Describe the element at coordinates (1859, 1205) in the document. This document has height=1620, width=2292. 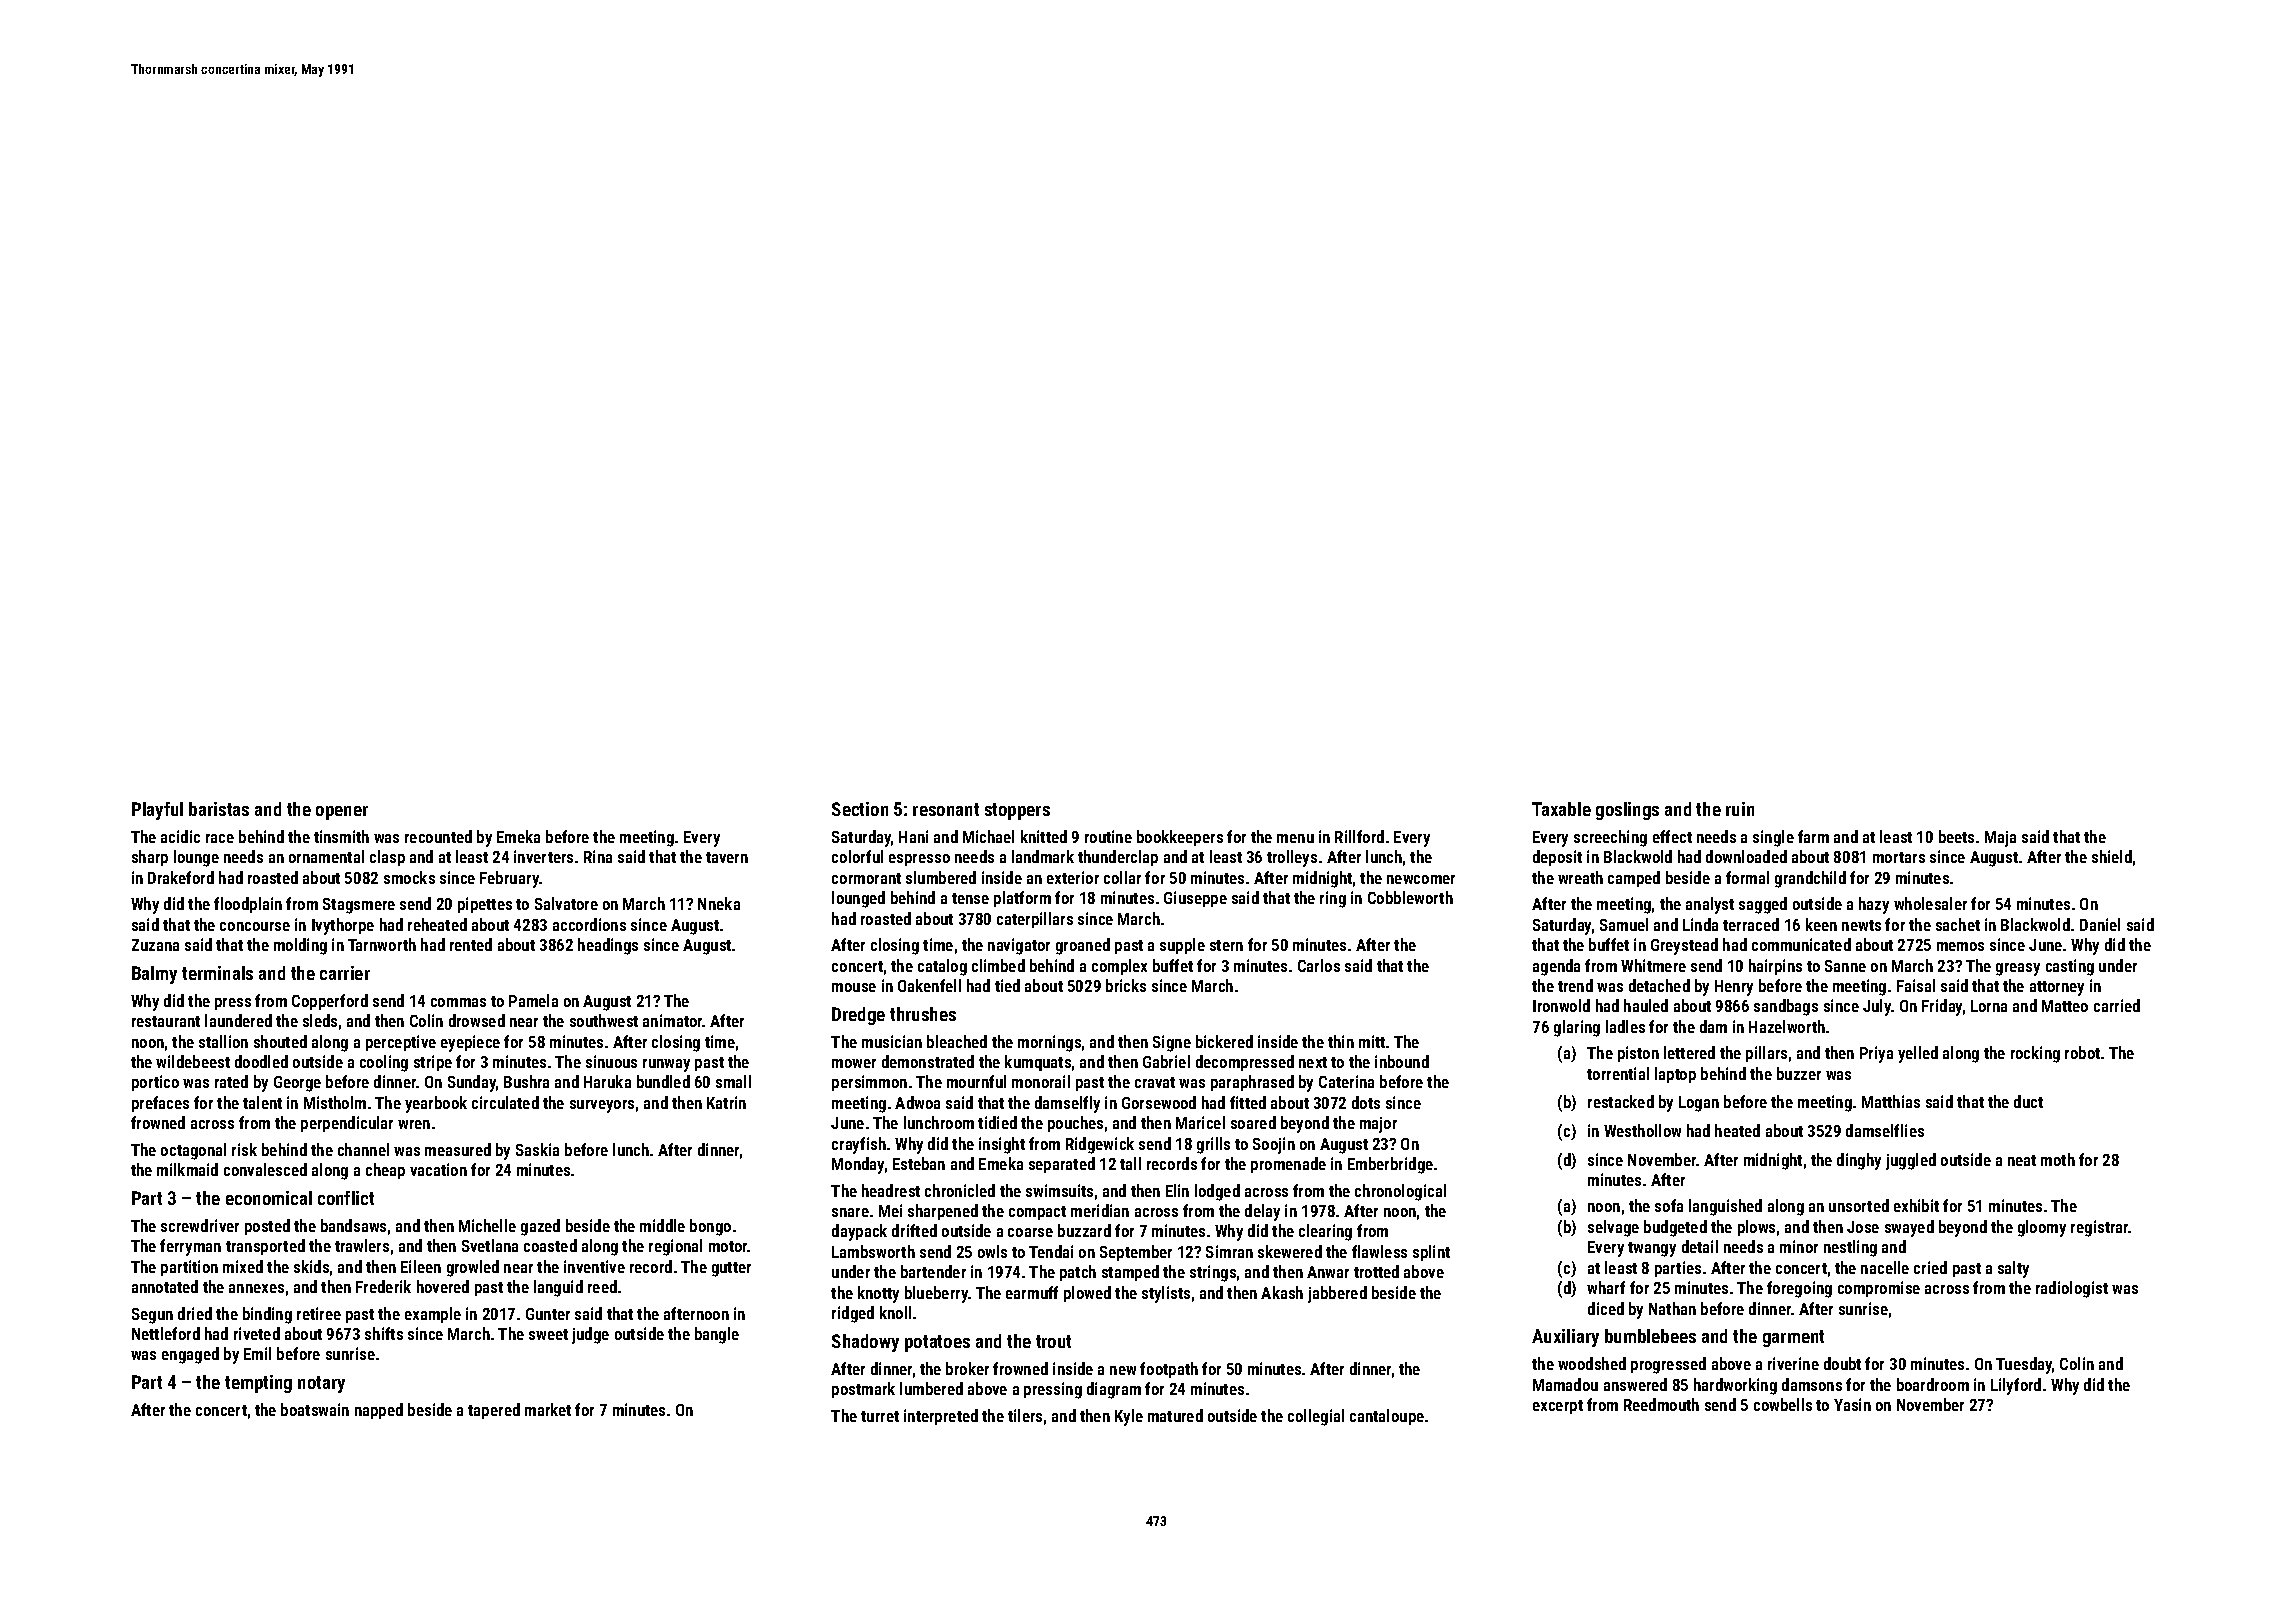
I see `unsorted` at that location.
